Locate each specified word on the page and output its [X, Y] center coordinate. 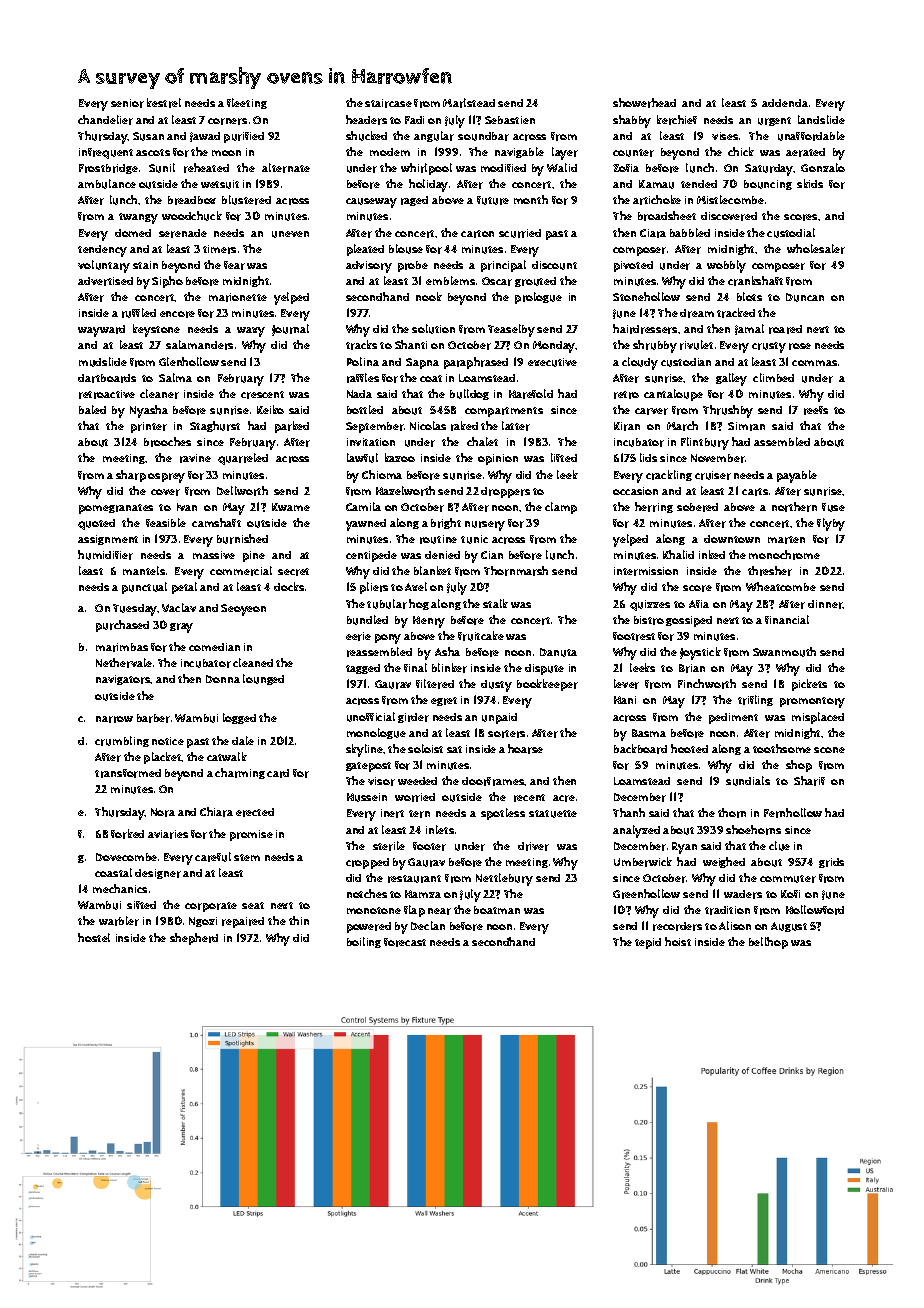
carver [651, 411]
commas [814, 363]
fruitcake [481, 636]
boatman [497, 910]
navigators [123, 680]
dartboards [107, 378]
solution [433, 329]
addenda [785, 103]
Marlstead [469, 103]
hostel [94, 937]
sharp [131, 476]
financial [787, 619]
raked [464, 426]
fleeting [247, 103]
